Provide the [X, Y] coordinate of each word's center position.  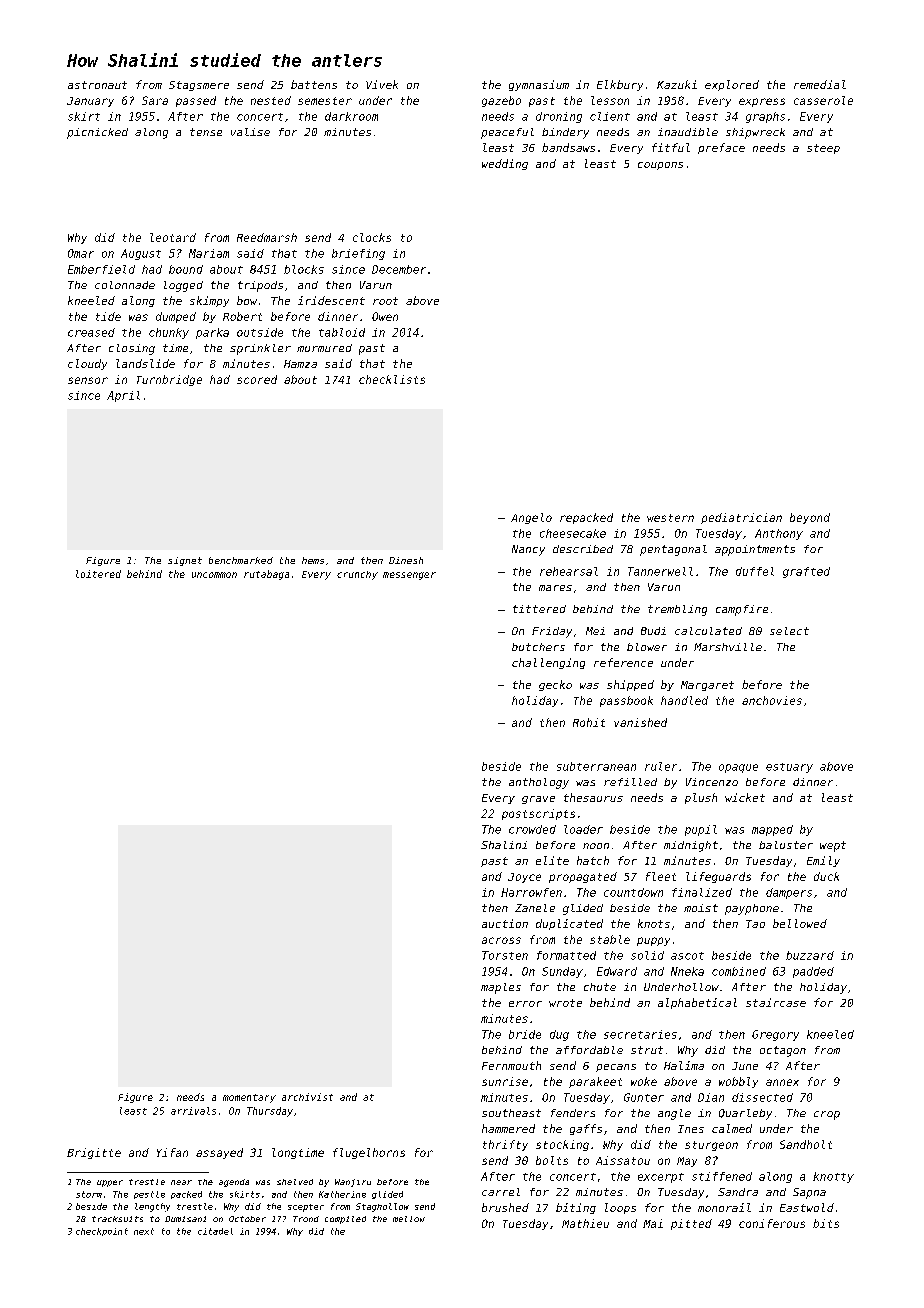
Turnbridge [169, 380]
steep [823, 149]
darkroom [351, 116]
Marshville [728, 647]
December [399, 269]
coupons [660, 166]
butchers [538, 647]
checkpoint [102, 1232]
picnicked [97, 133]
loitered [98, 574]
